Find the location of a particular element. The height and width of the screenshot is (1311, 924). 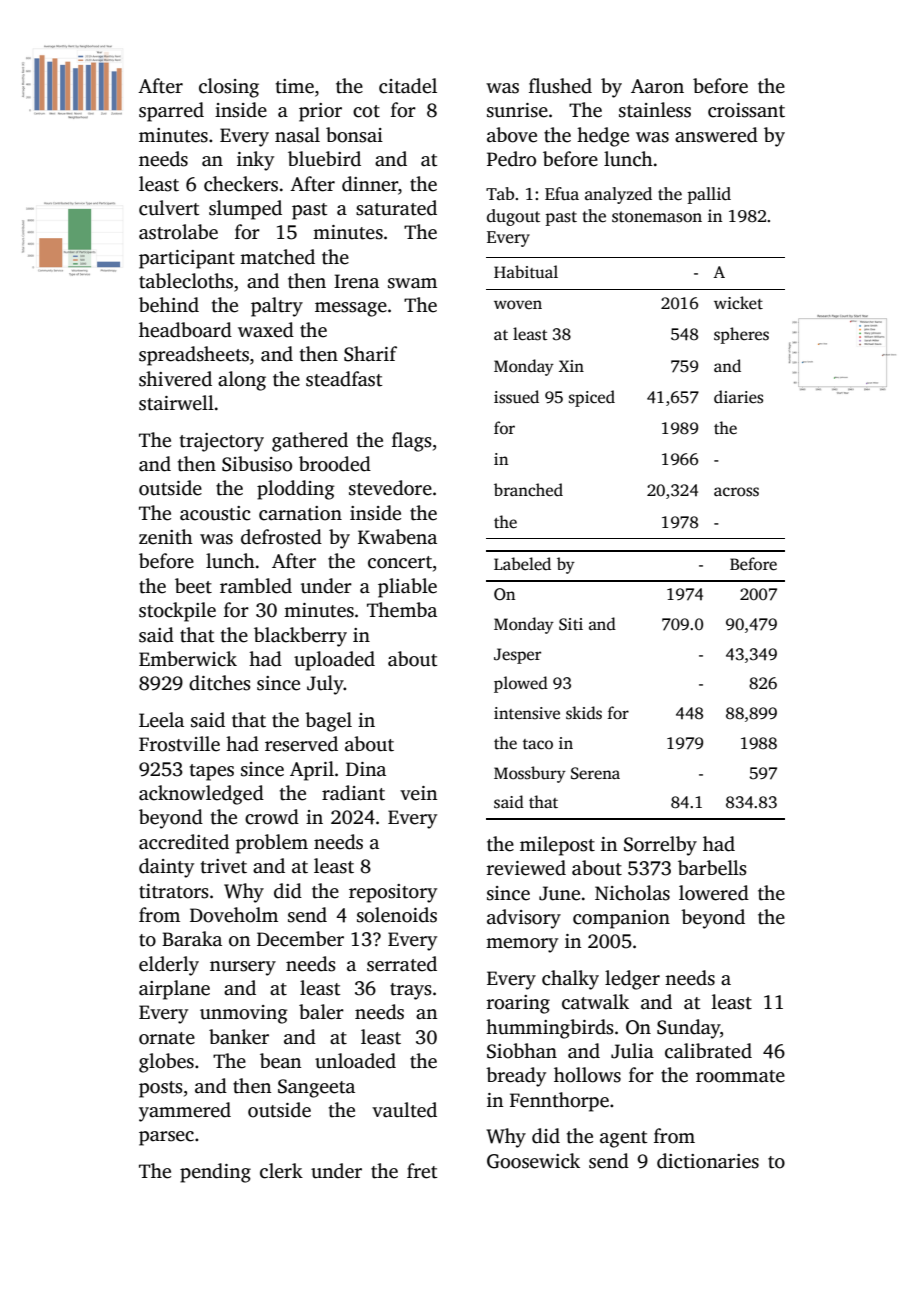

parsec is located at coordinates (166, 1138).
